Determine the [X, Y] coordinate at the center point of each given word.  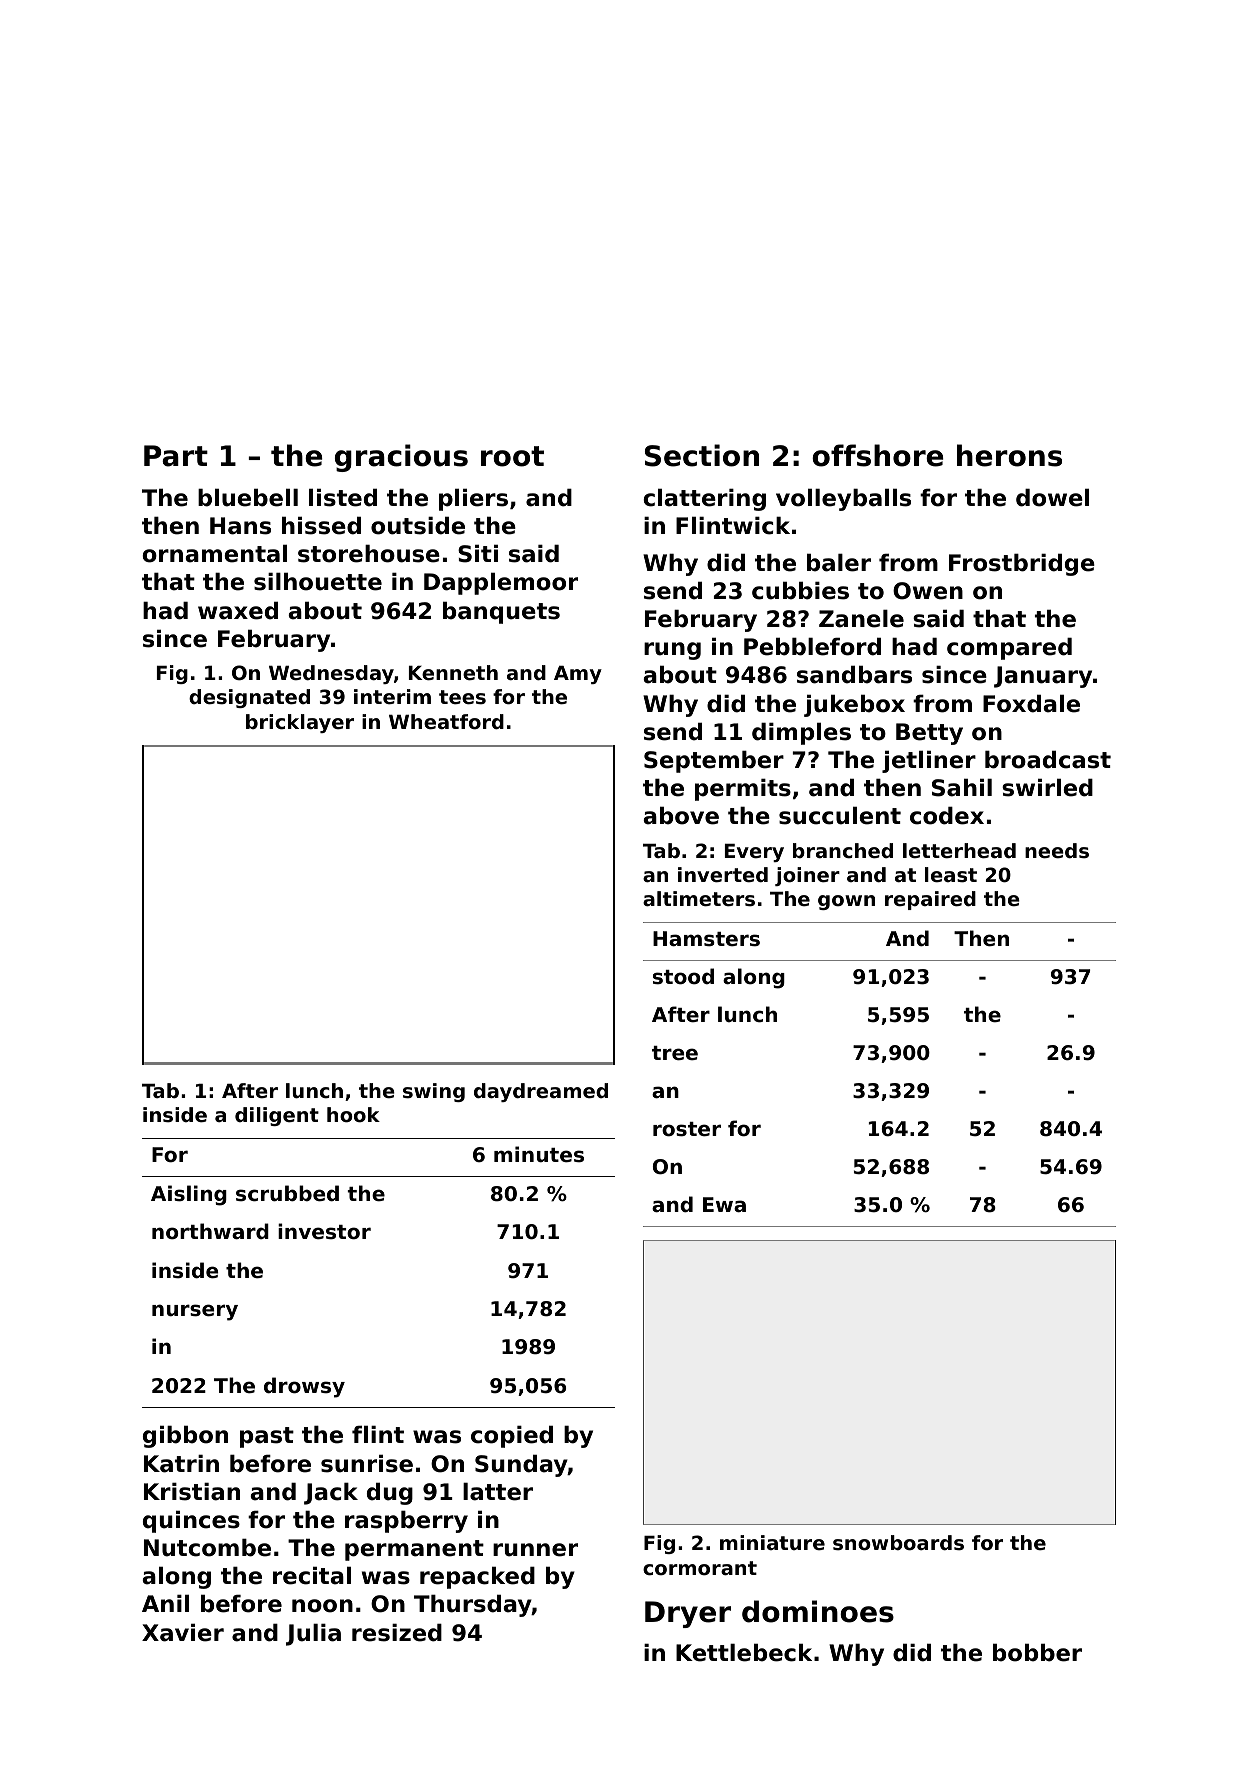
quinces [191, 1521]
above [681, 815]
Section [702, 455]
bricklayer [300, 723]
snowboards [898, 1543]
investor [324, 1231]
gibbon [185, 1436]
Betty [929, 734]
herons [1009, 455]
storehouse [369, 553]
